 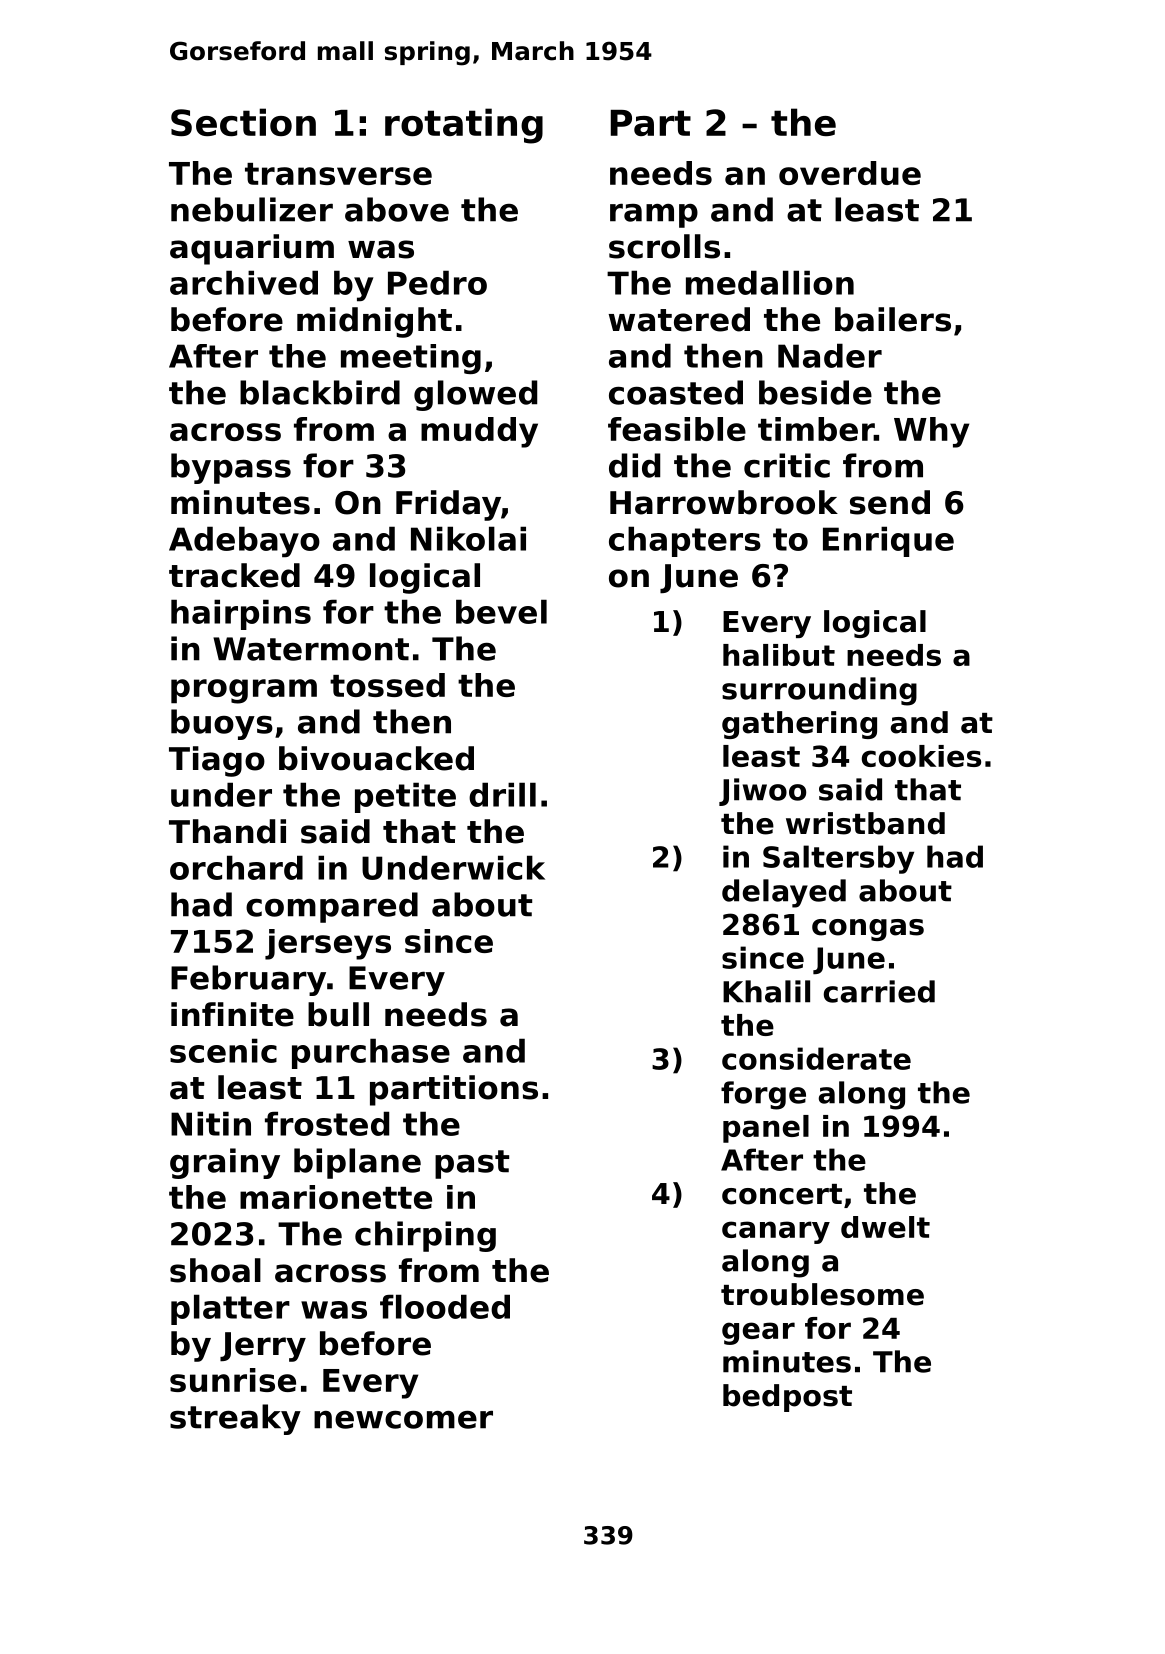 What do you see at coordinates (215, 1270) in the document?
I see `shoal` at bounding box center [215, 1270].
